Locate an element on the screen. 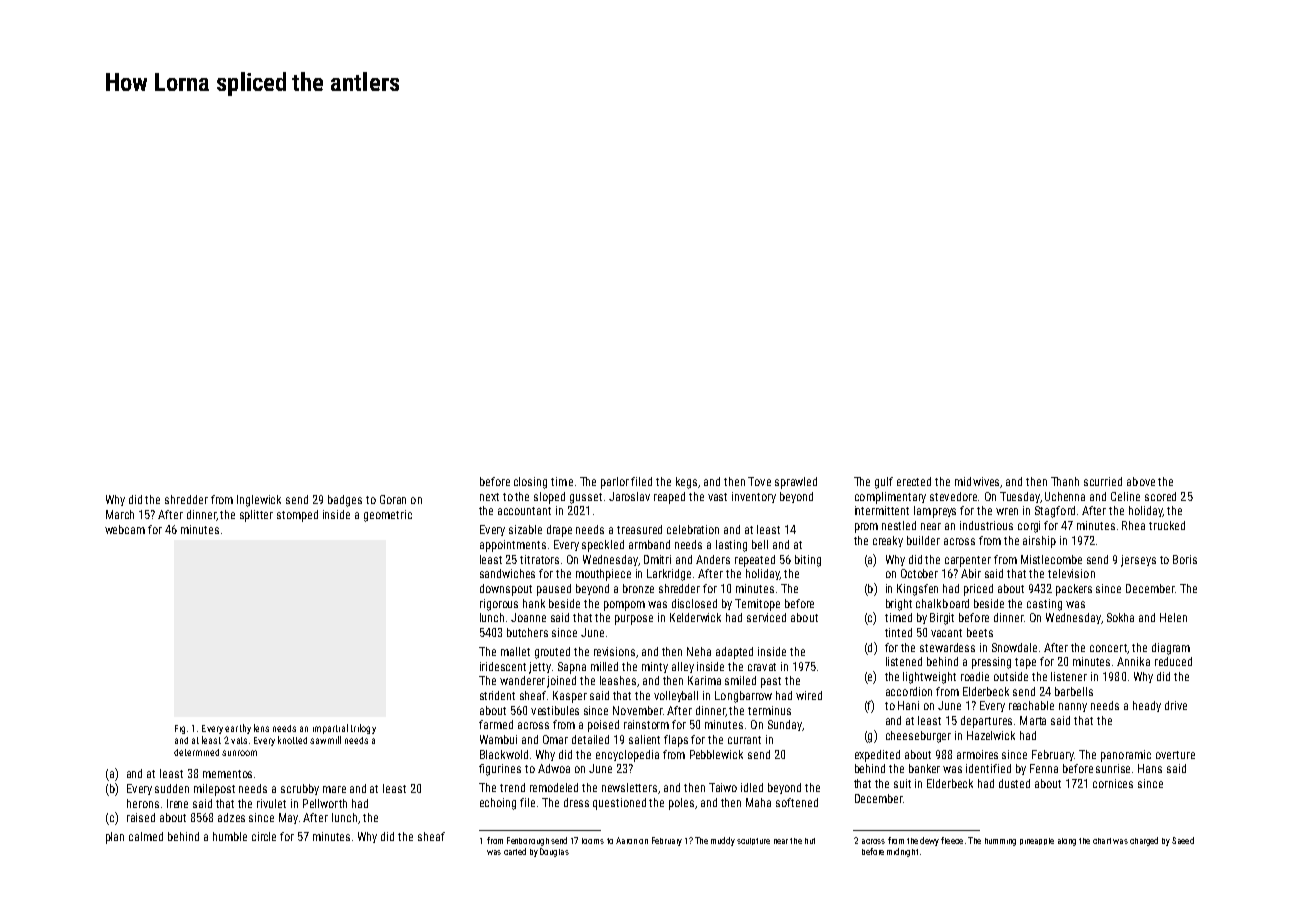  rigorous is located at coordinates (499, 605).
